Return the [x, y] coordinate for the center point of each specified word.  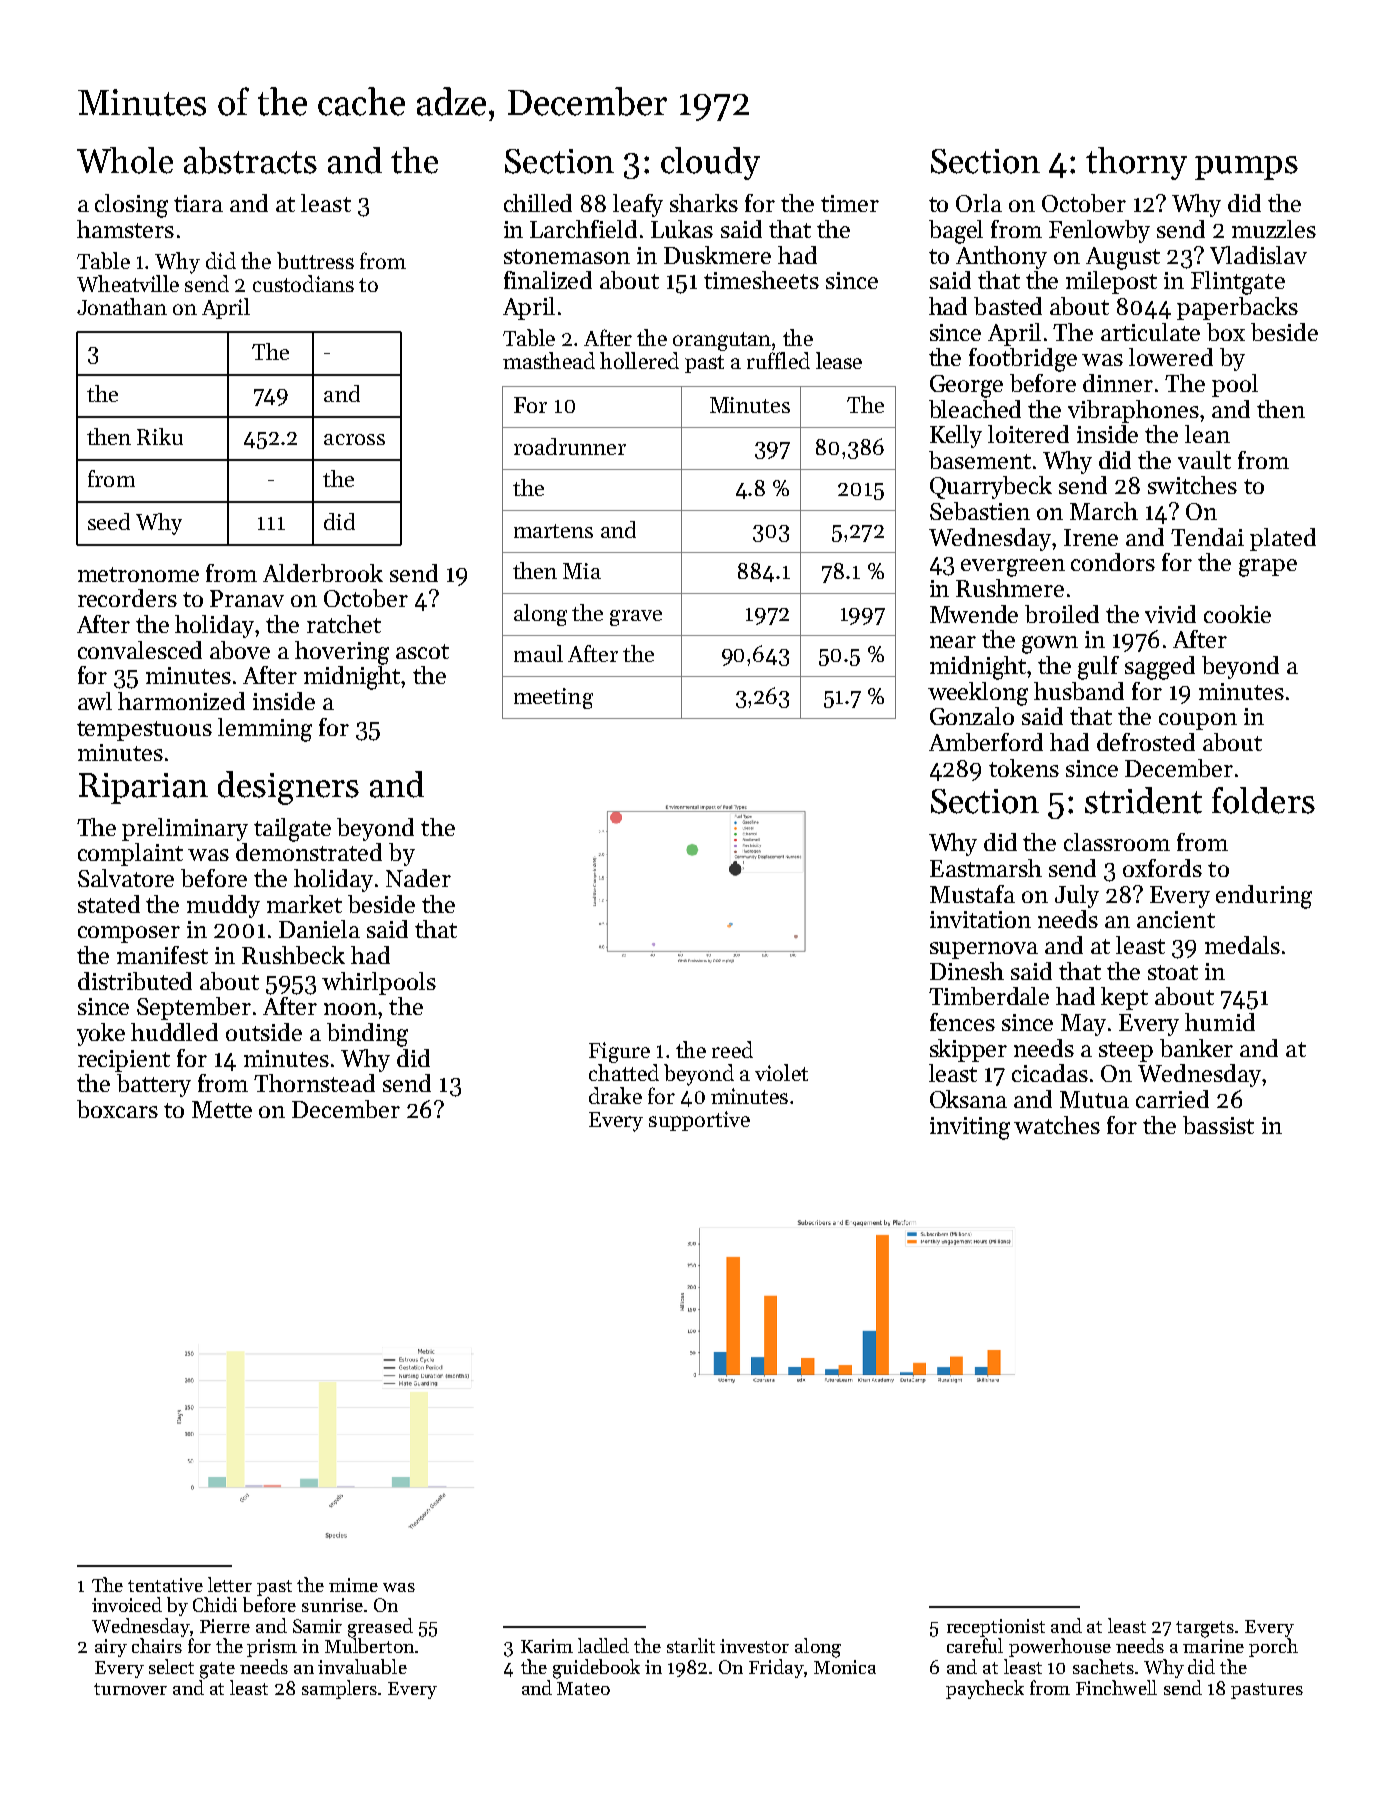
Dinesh [967, 971]
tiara [198, 203]
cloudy [710, 163]
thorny [1136, 163]
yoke [101, 1034]
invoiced [127, 1604]
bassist [1218, 1125]
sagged [1160, 668]
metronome [138, 574]
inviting [970, 1128]
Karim [547, 1646]
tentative [165, 1585]
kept [1124, 998]
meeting [553, 698]
